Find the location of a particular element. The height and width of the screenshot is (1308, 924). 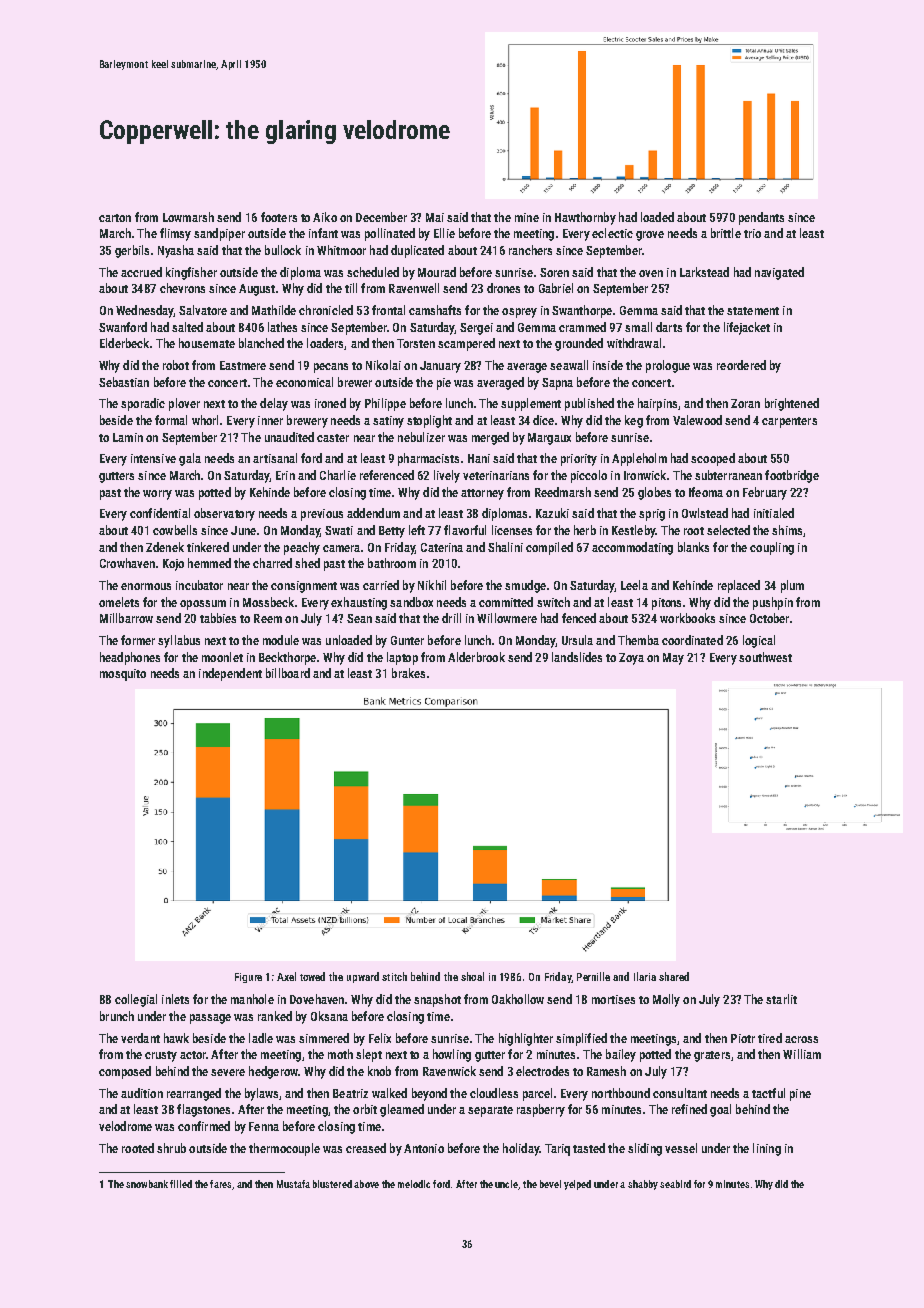

shoal is located at coordinates (472, 976).
